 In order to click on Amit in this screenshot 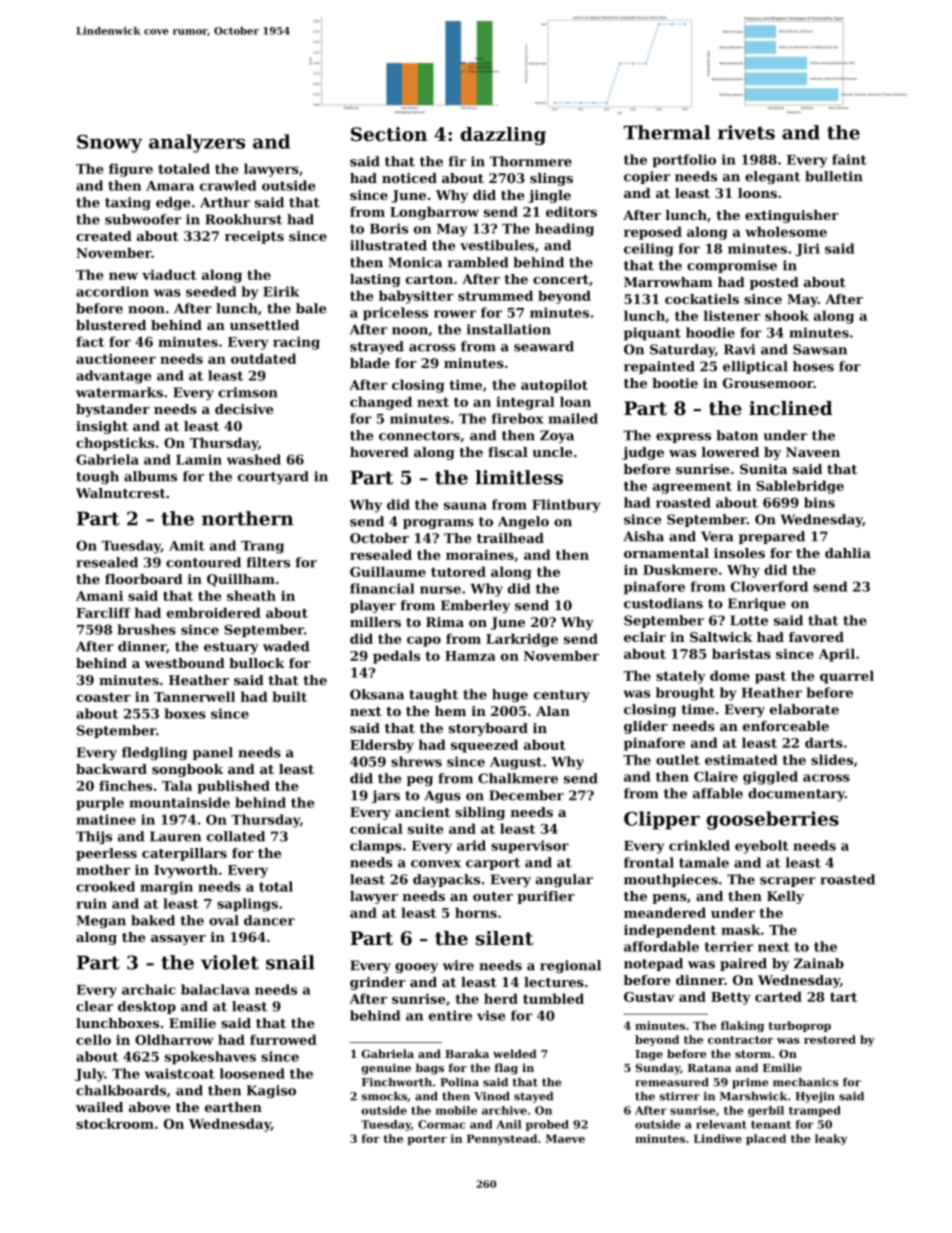, I will do `click(187, 545)`.
